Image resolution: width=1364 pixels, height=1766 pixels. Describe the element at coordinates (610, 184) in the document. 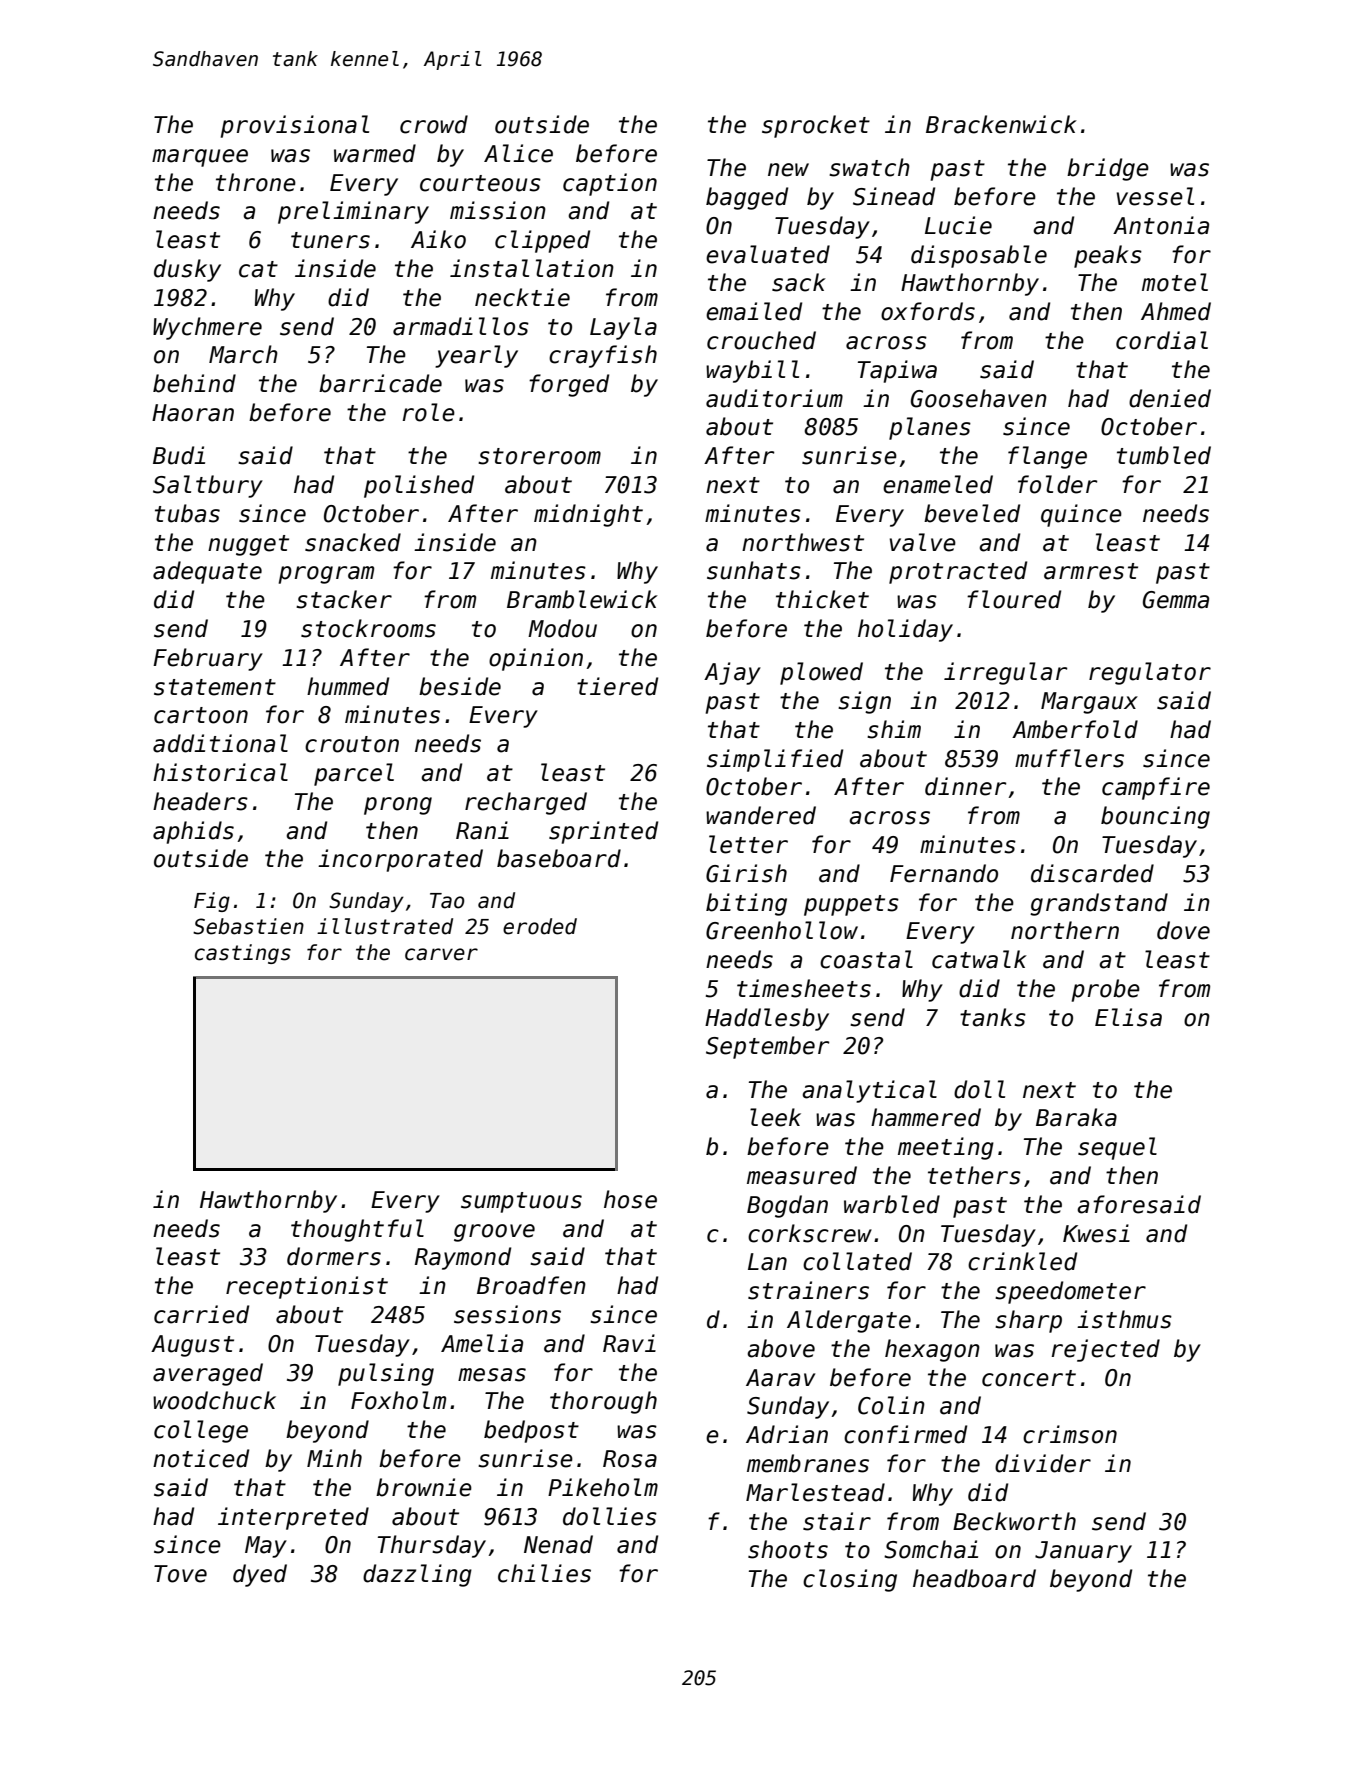

I see `caption` at that location.
